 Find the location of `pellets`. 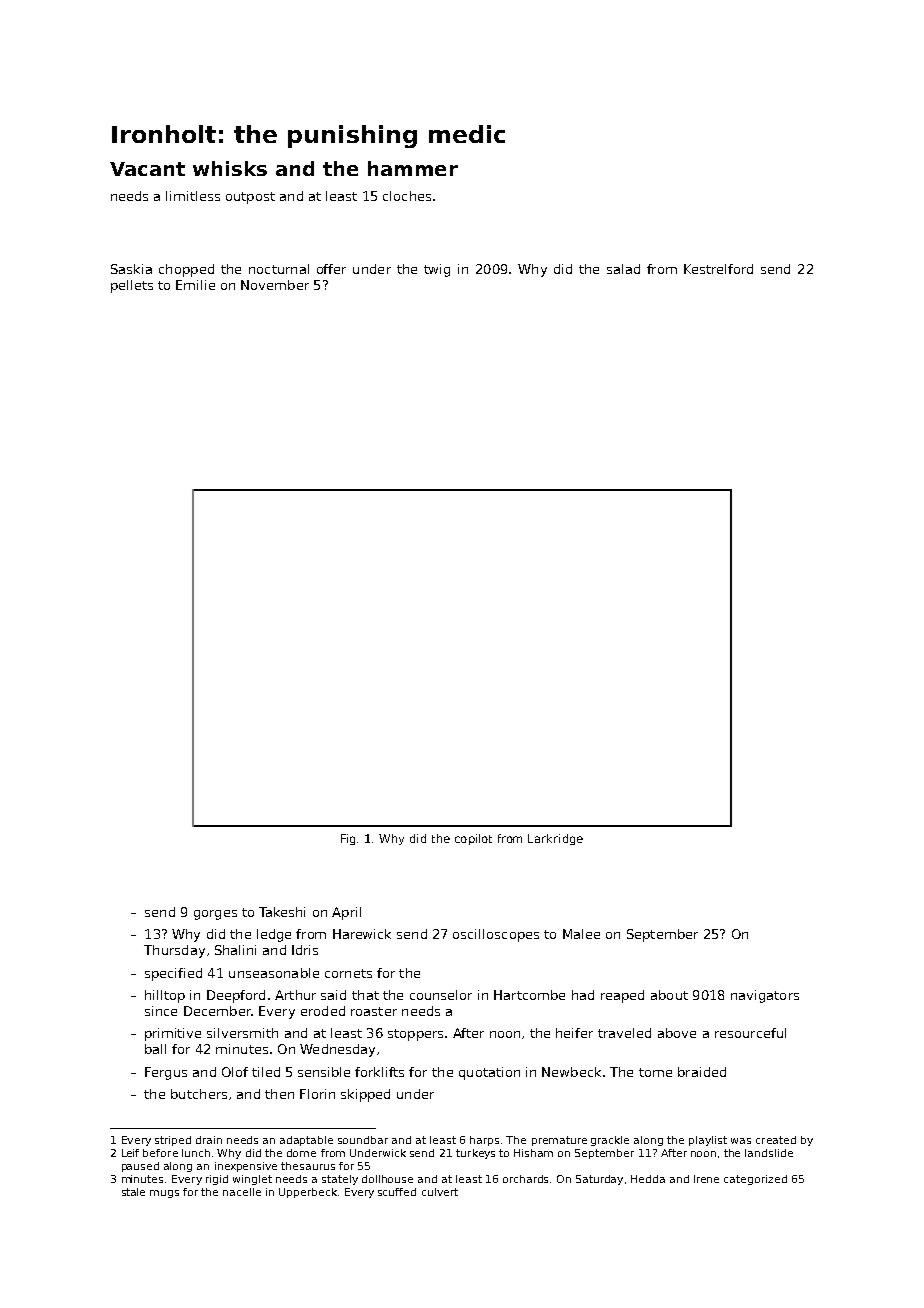

pellets is located at coordinates (132, 286).
